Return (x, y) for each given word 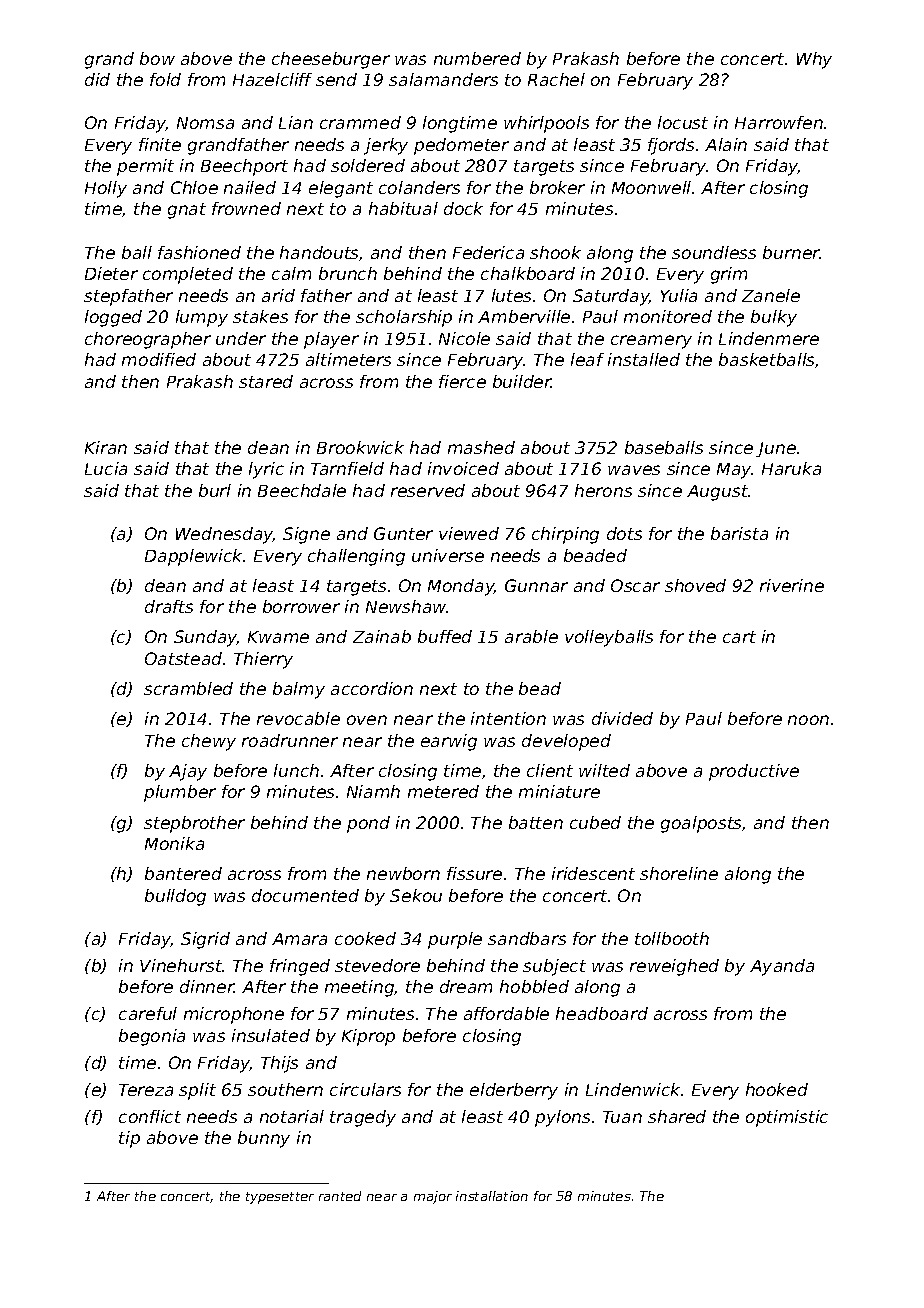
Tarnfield (347, 468)
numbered (477, 58)
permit (145, 167)
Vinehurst (181, 965)
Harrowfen (779, 122)
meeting (360, 988)
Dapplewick (194, 557)
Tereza (146, 1090)
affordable (506, 1013)
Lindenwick (633, 1089)
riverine (792, 585)
